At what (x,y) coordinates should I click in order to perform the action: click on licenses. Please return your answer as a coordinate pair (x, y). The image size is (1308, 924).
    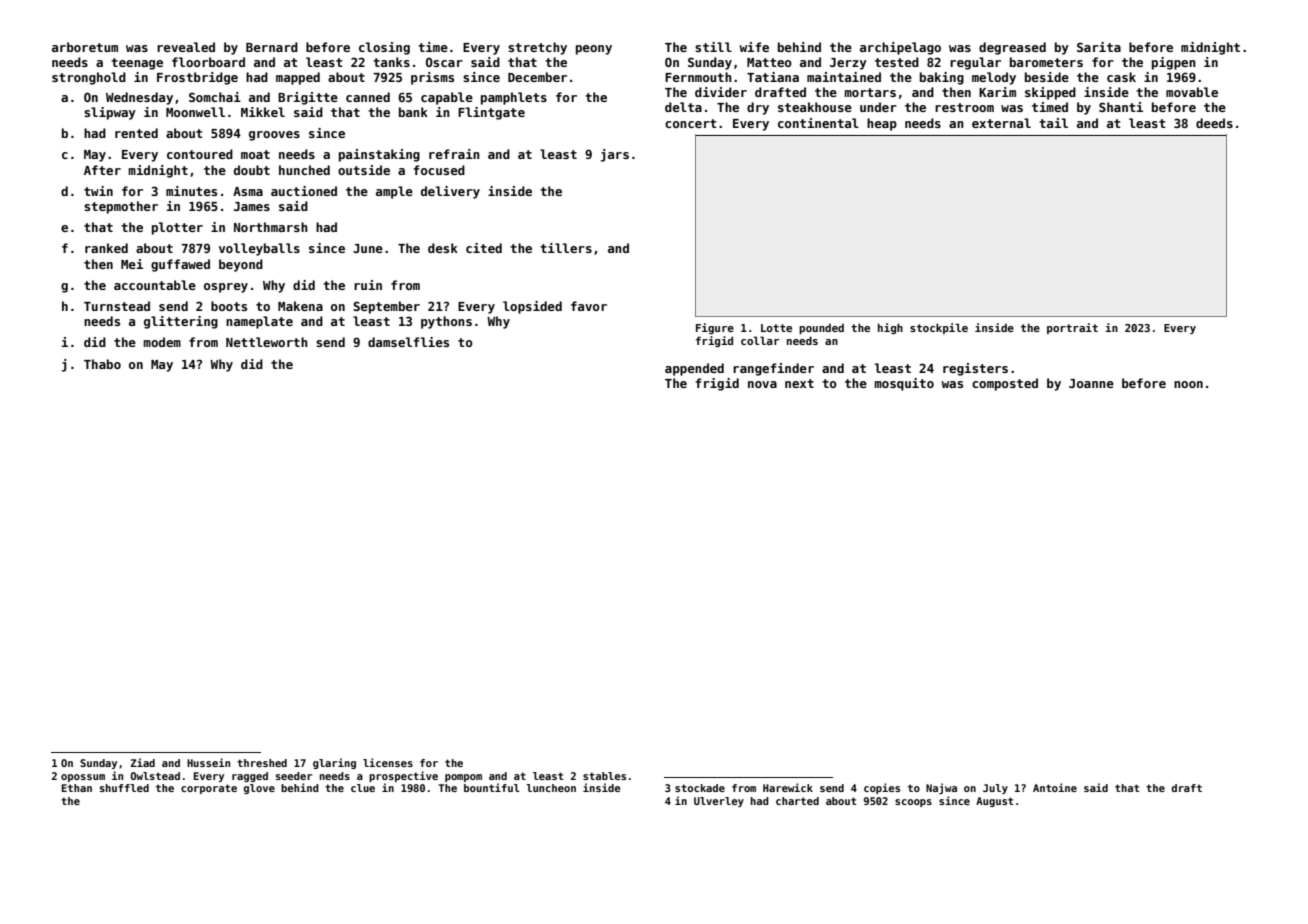
    Looking at the image, I should click on (388, 762).
